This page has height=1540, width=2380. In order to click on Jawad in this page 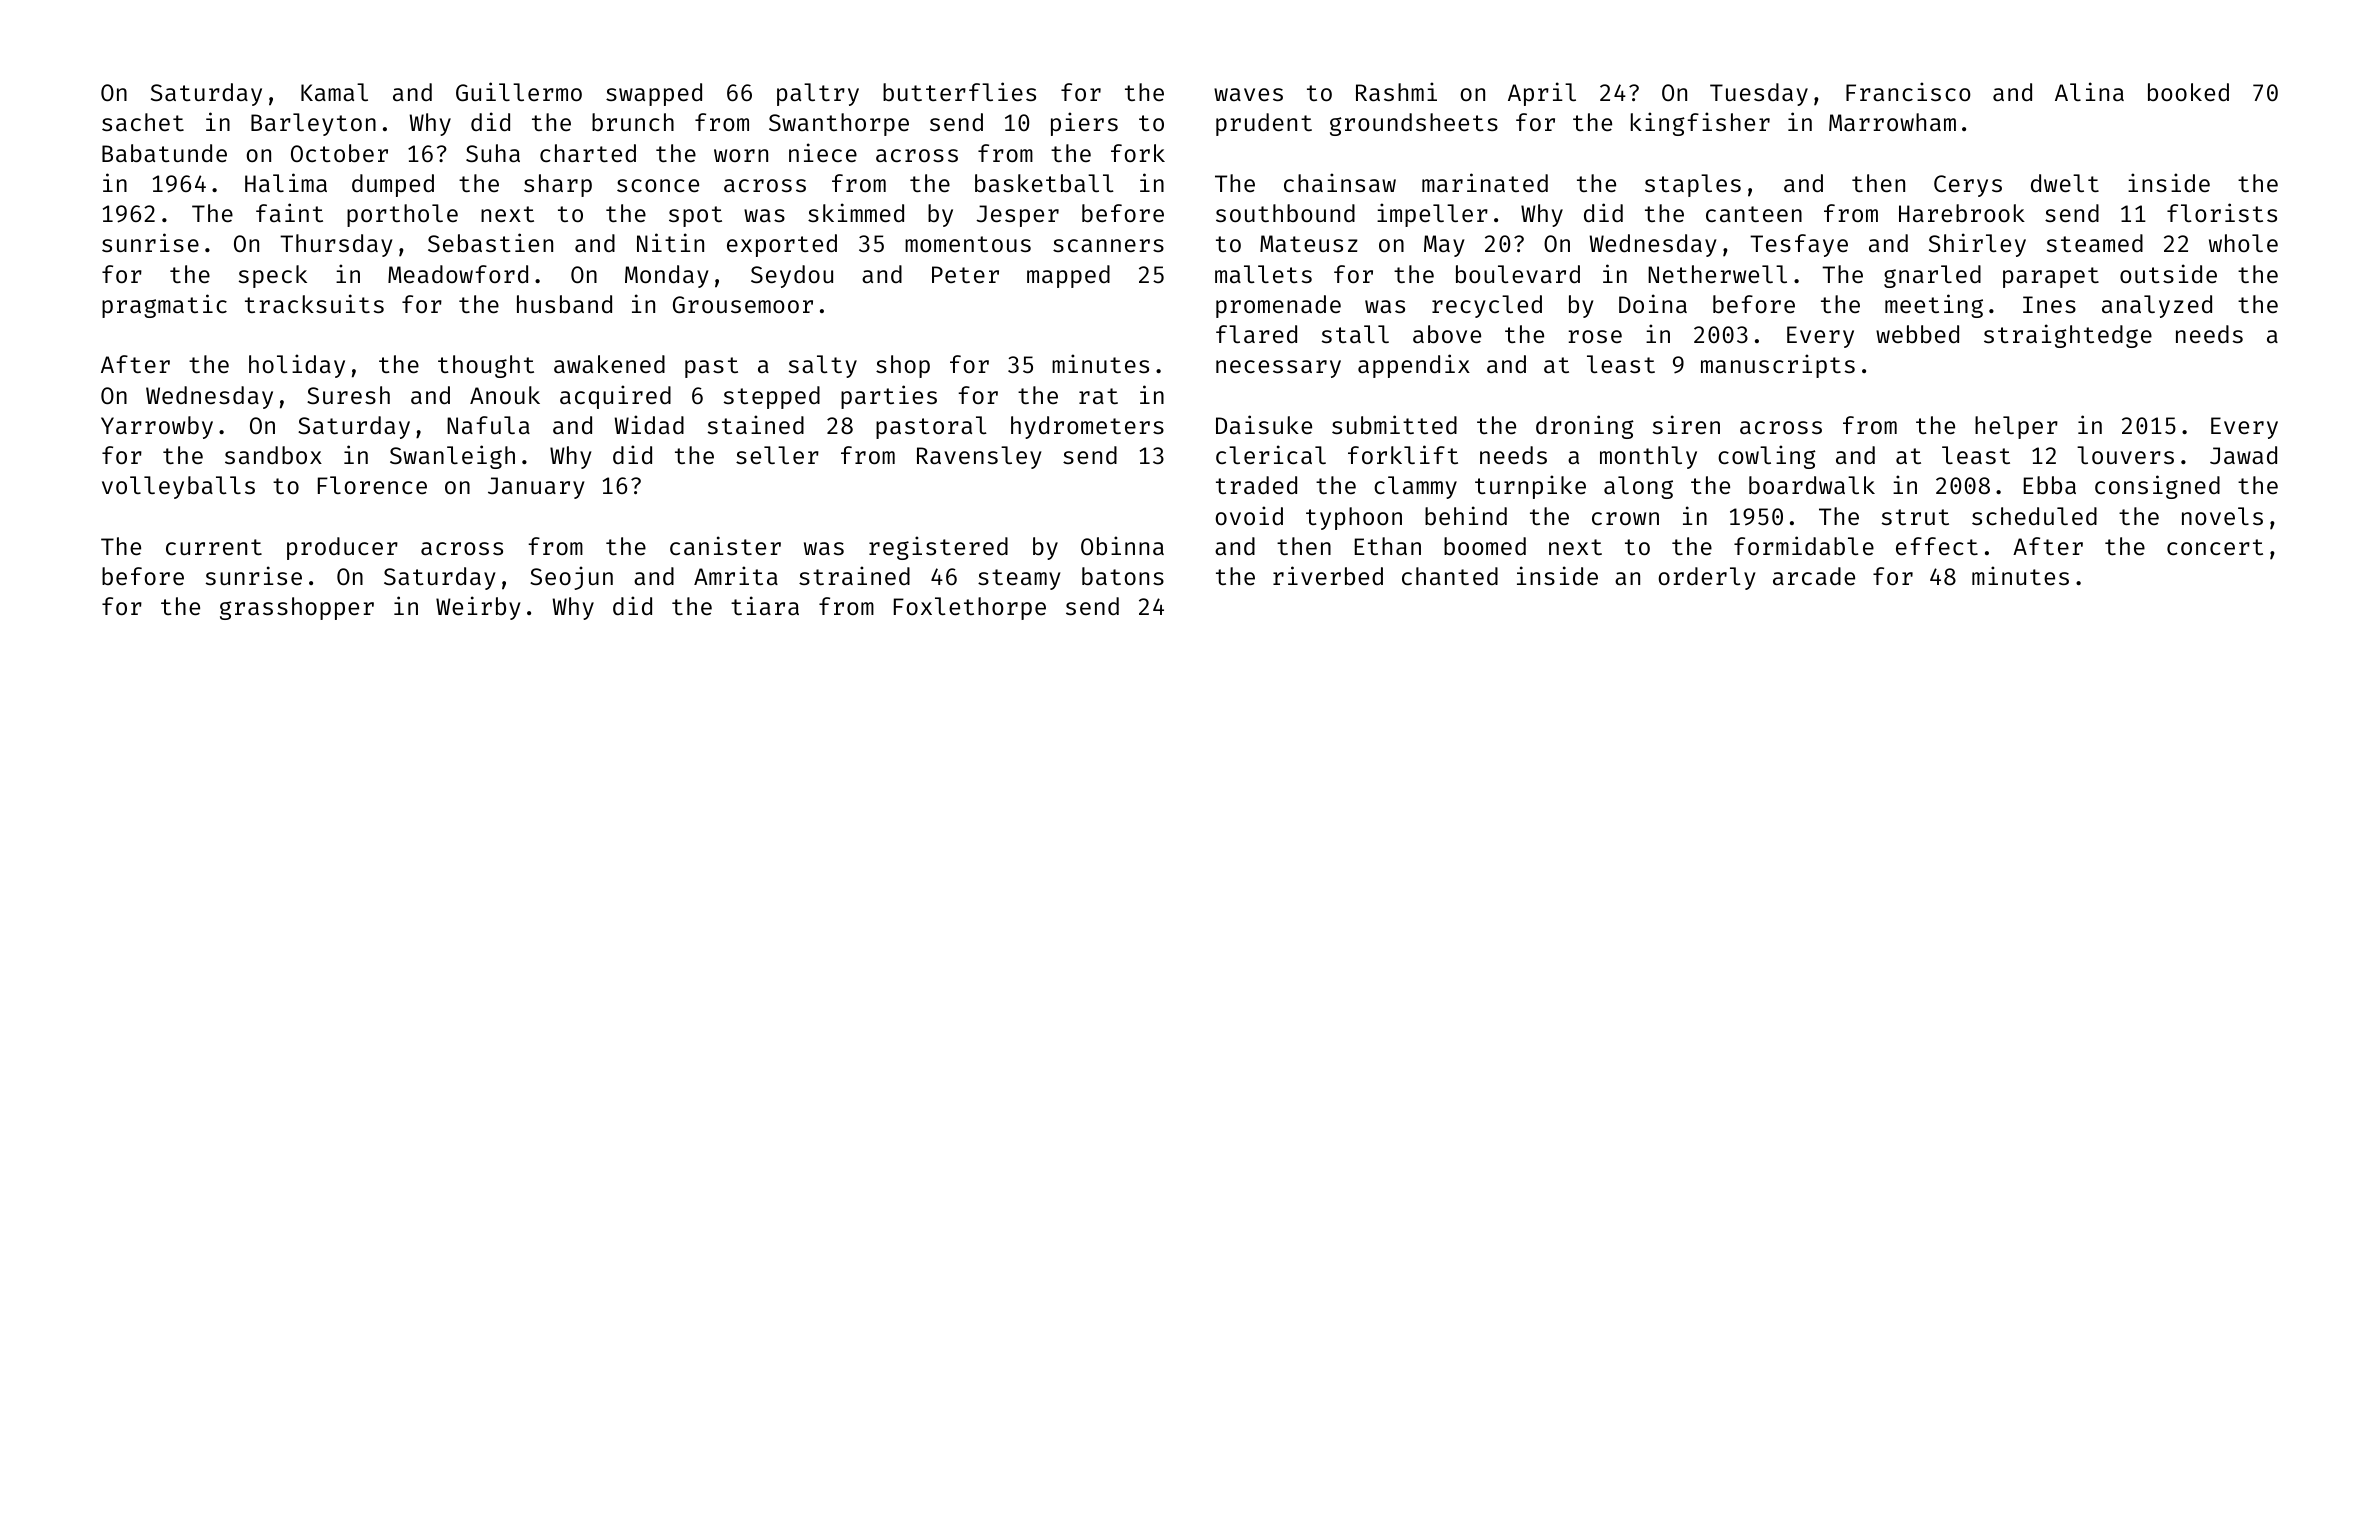, I will do `click(2243, 455)`.
